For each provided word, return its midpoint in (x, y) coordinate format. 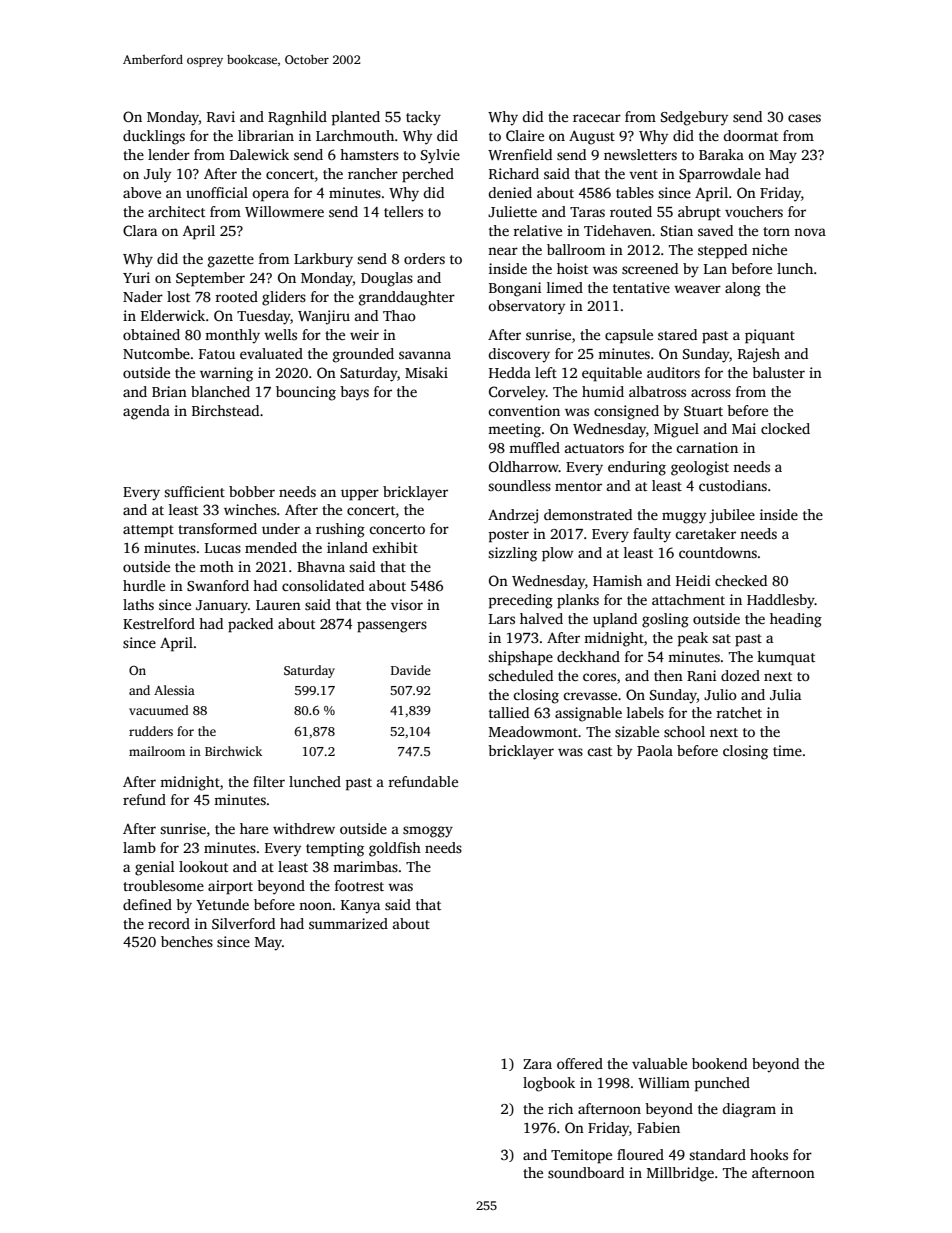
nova (810, 232)
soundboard (586, 1172)
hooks (769, 1154)
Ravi (221, 116)
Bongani (515, 289)
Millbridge (680, 1174)
